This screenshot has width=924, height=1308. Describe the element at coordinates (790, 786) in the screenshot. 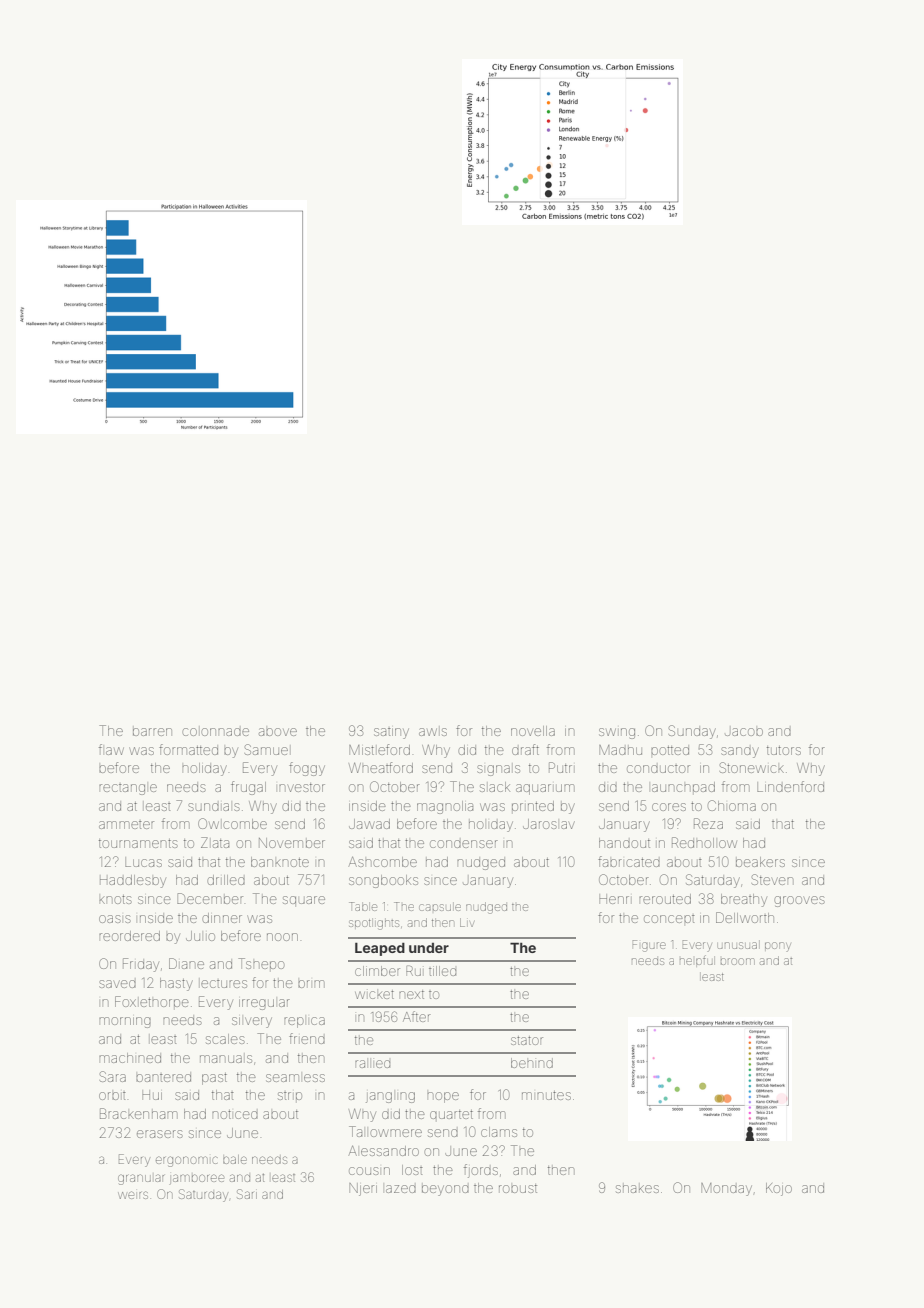

I see `Lindenford` at that location.
